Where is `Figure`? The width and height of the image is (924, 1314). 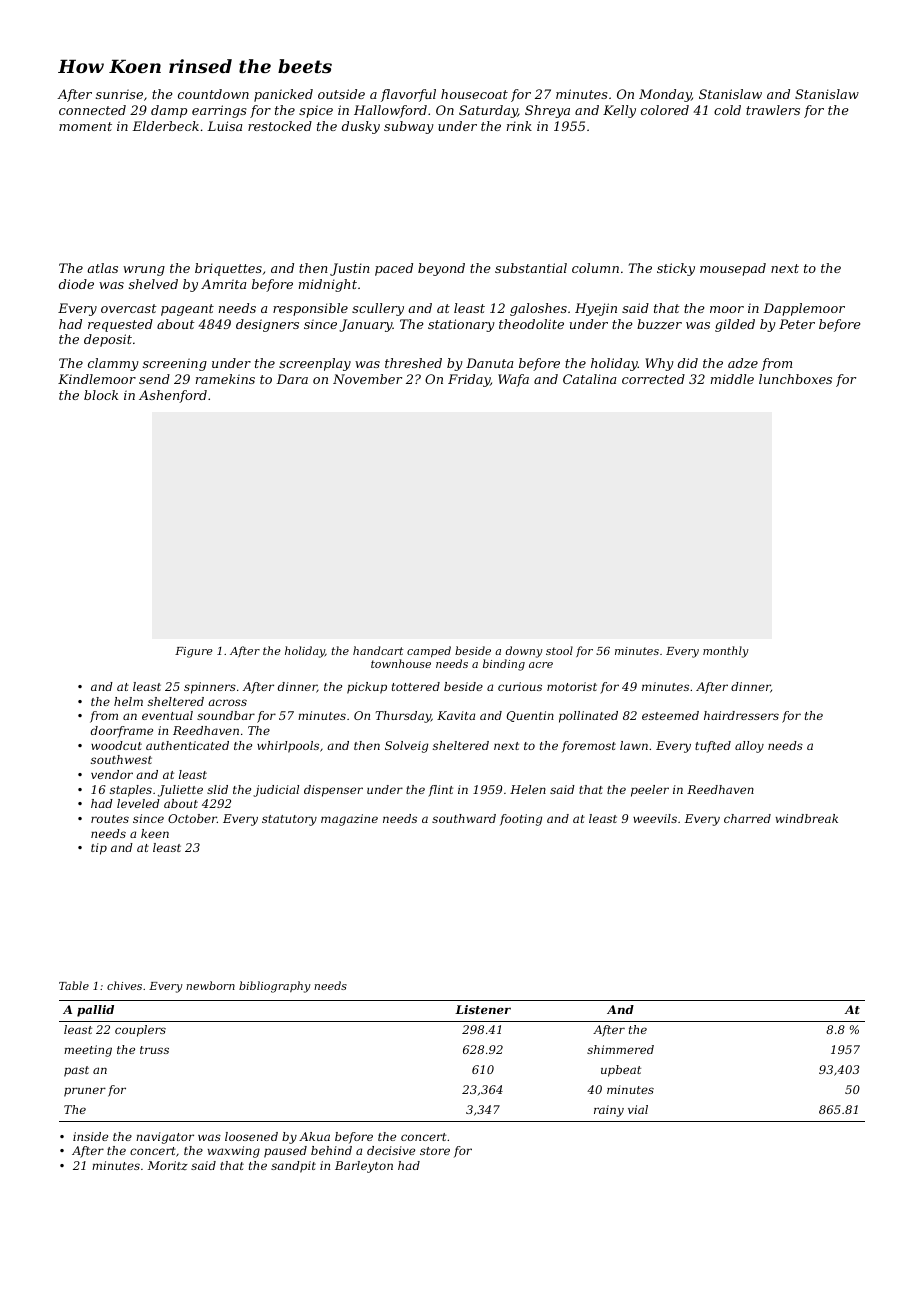 Figure is located at coordinates (194, 652).
